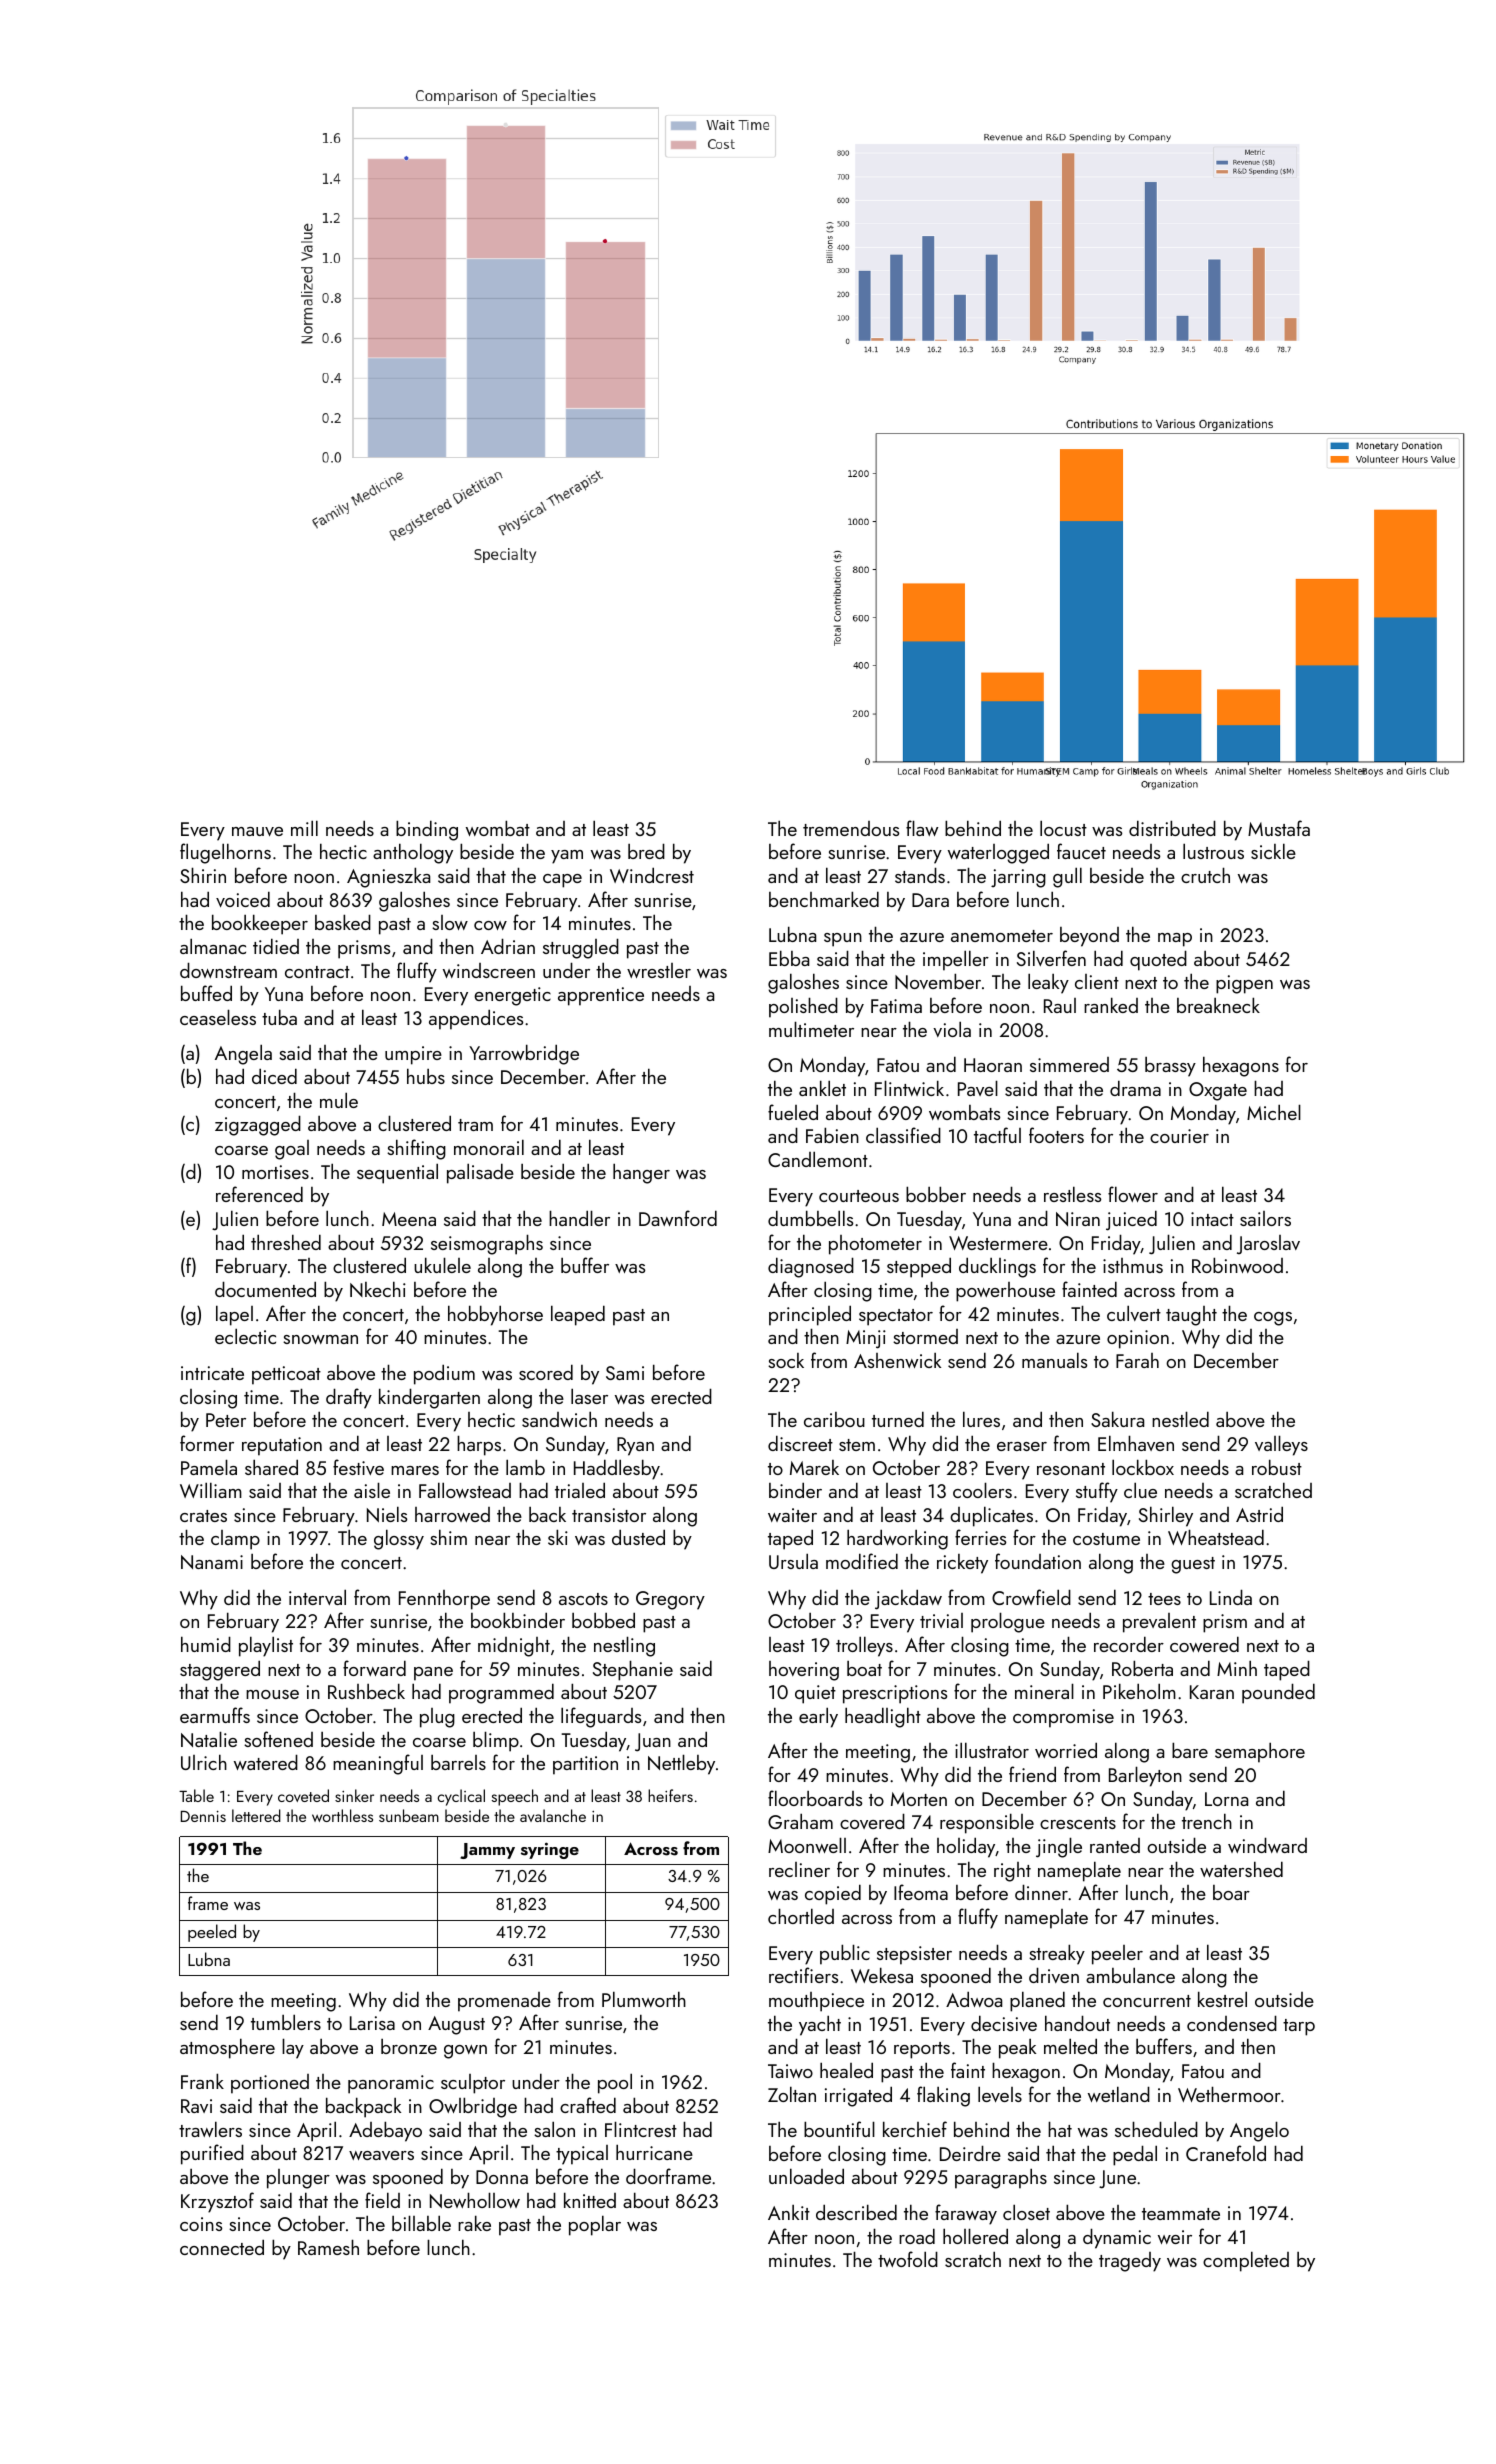 The width and height of the screenshot is (1496, 2464). I want to click on public, so click(845, 1954).
